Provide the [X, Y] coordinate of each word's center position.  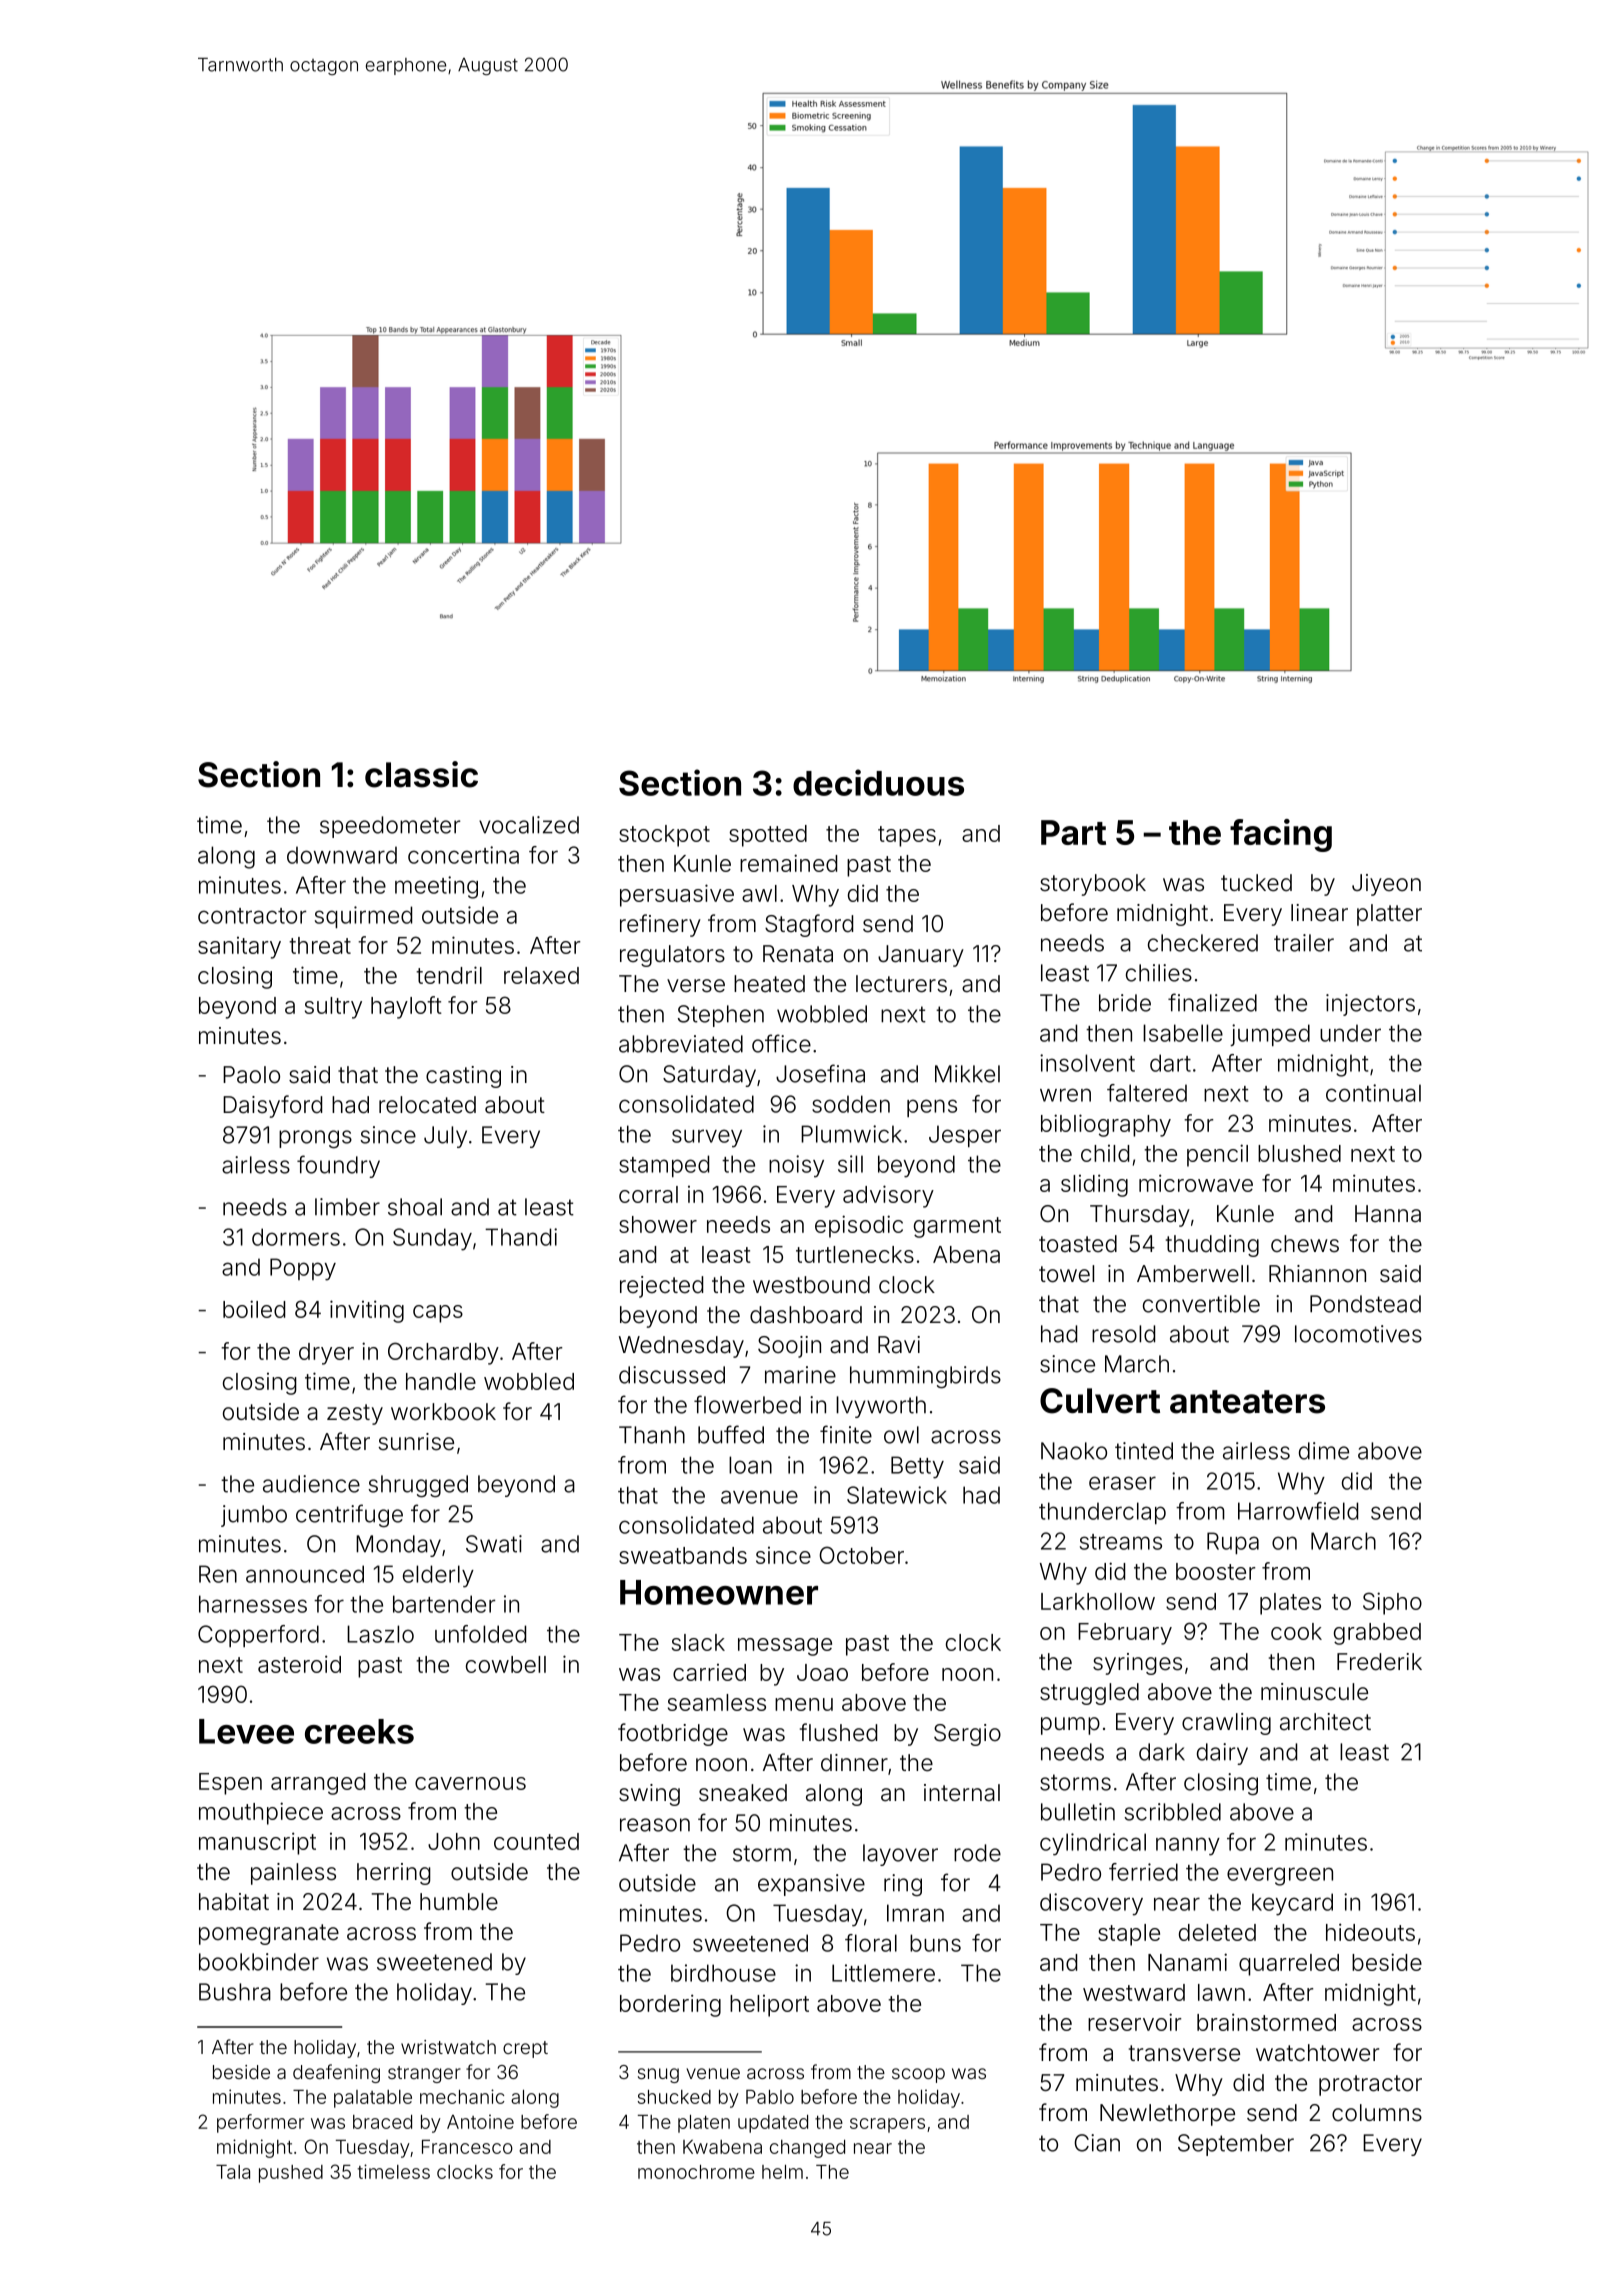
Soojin [789, 1347]
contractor [252, 916]
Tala [233, 2172]
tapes [907, 836]
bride [1125, 1003]
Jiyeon [1386, 885]
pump [1070, 1726]
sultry [333, 1008]
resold [1123, 1334]
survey [707, 1138]
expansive [811, 1885]
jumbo [254, 1516]
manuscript [257, 1843]
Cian [1097, 2143]
